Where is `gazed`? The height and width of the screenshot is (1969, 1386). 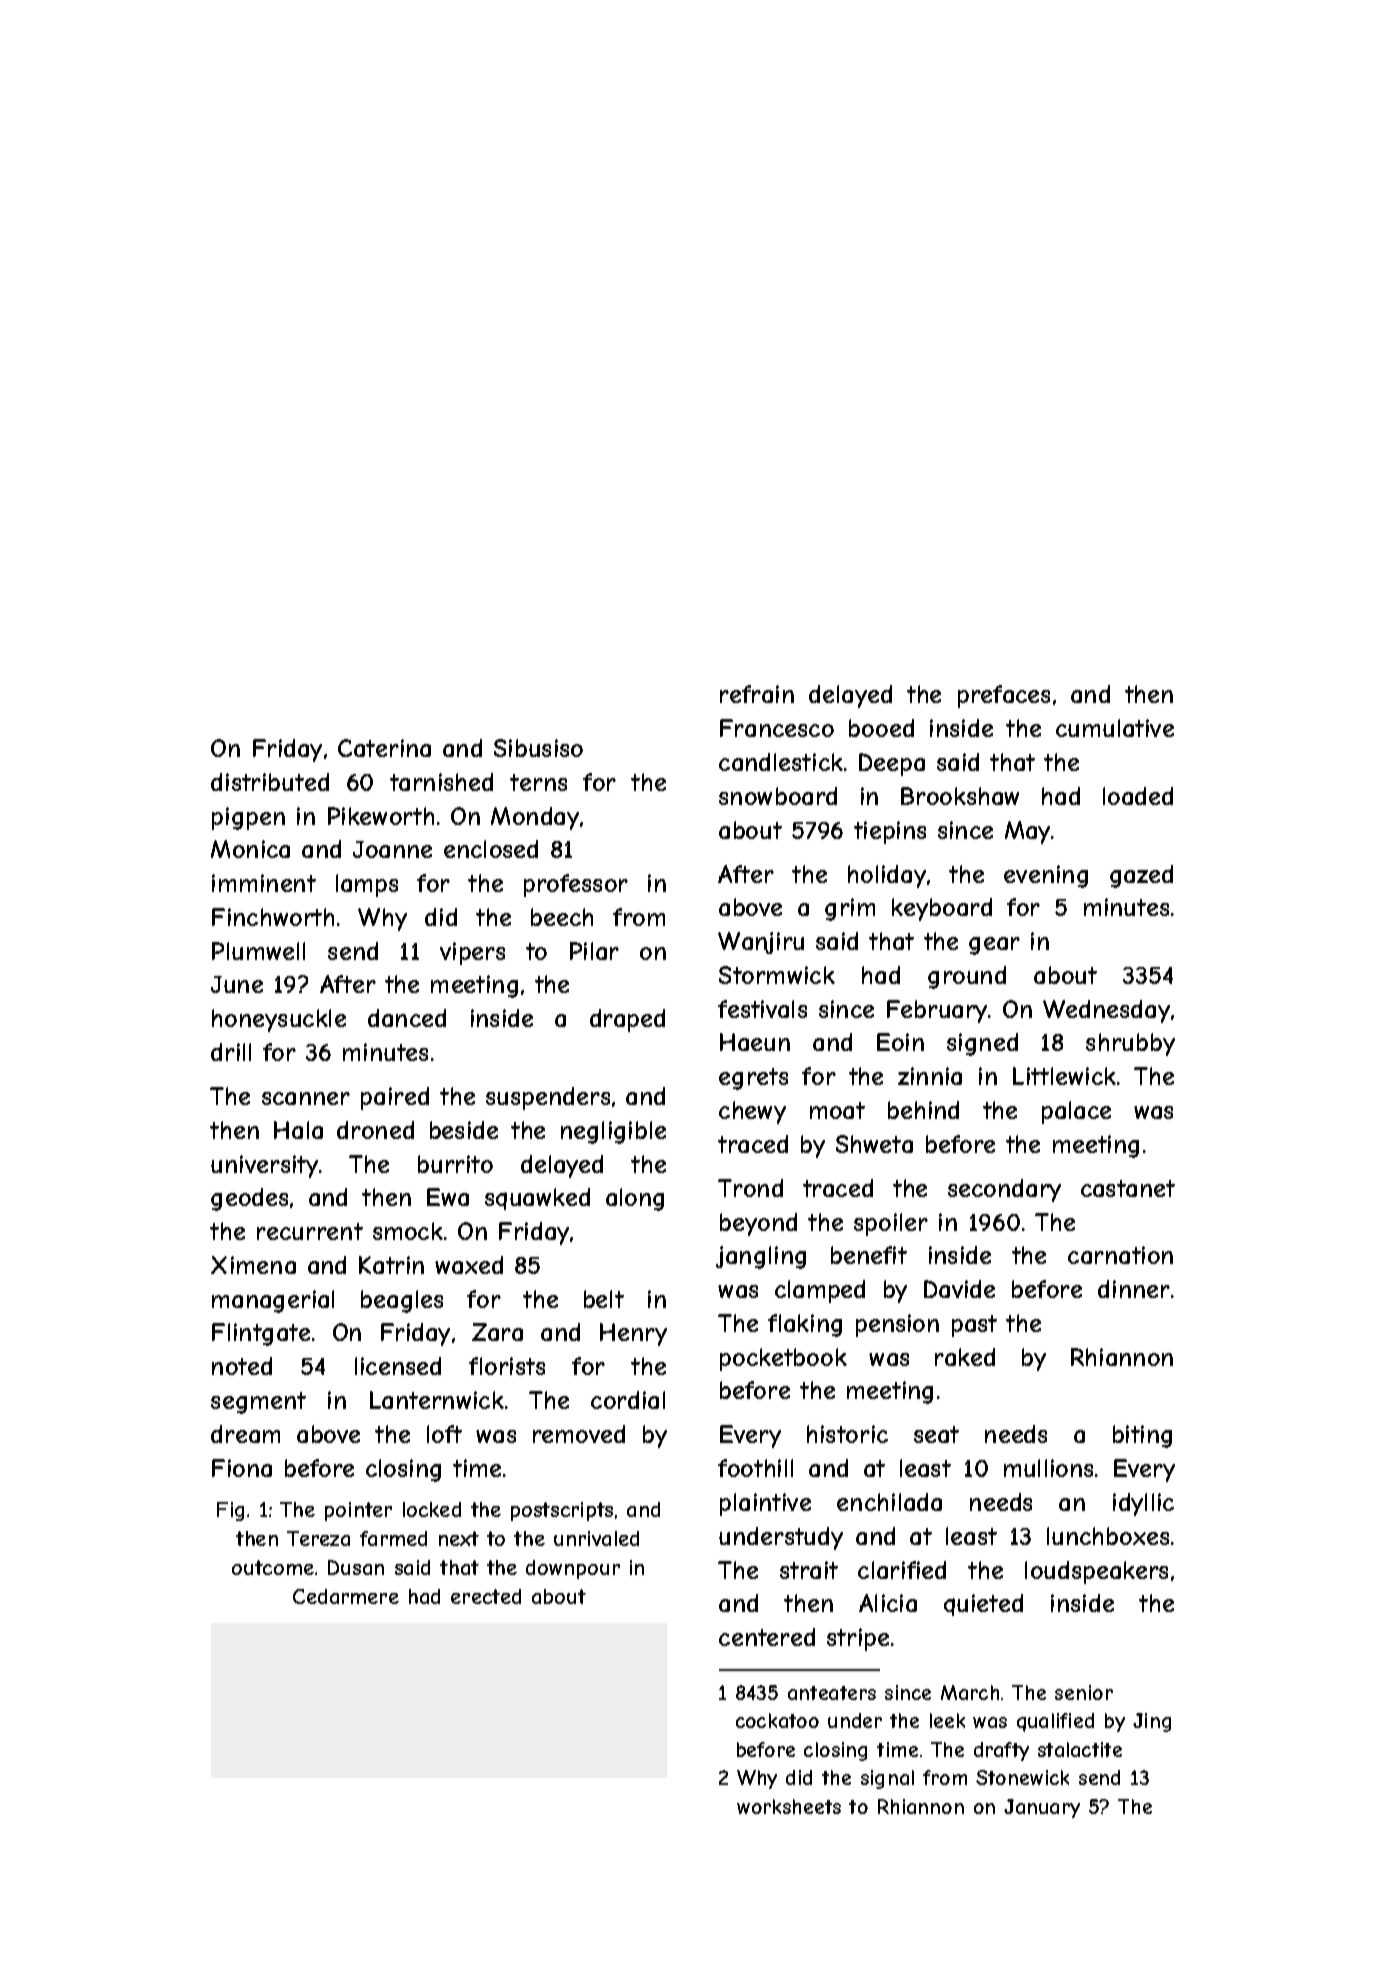
gazed is located at coordinates (1141, 876).
